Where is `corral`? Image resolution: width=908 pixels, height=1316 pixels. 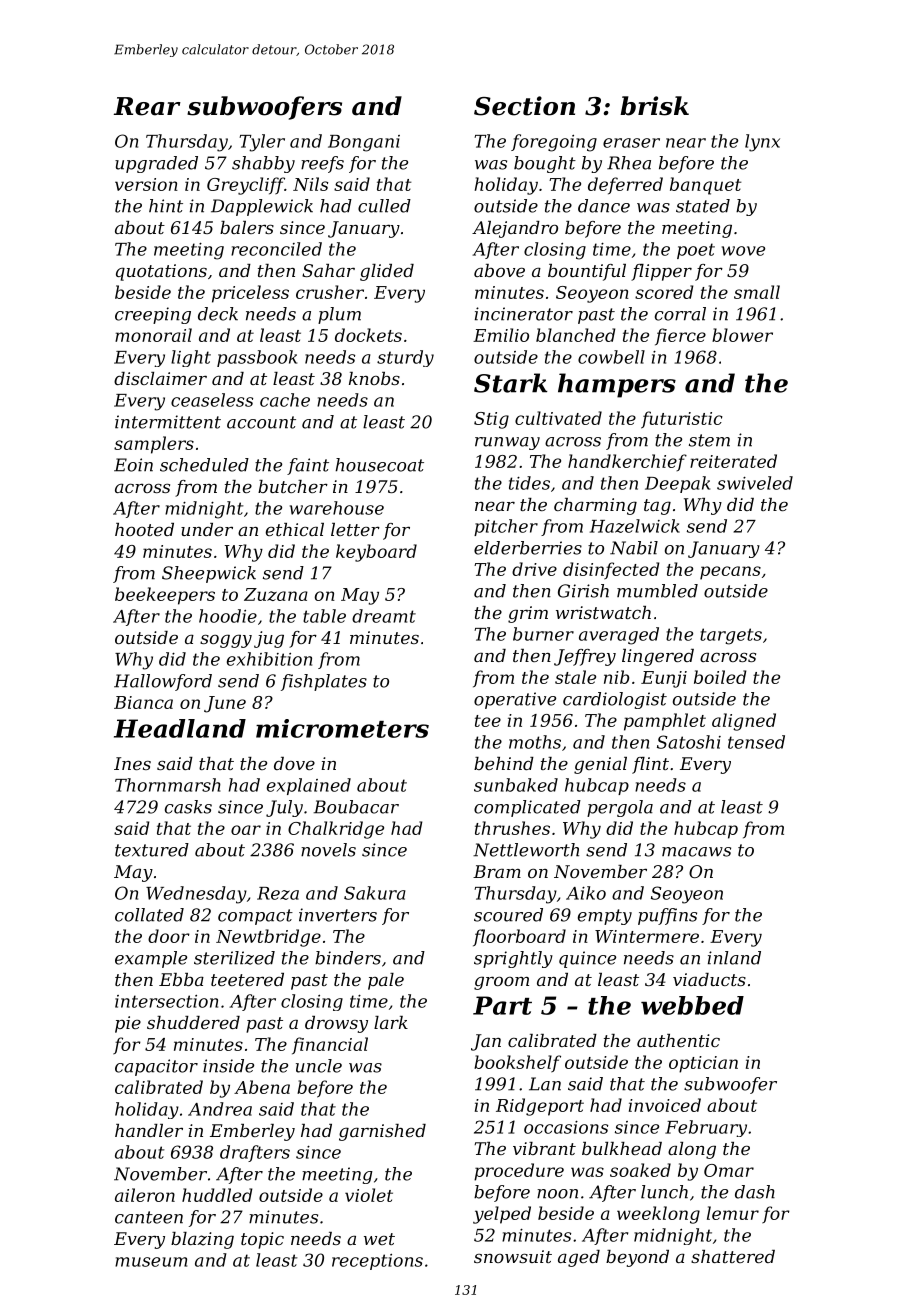 corral is located at coordinates (680, 314).
